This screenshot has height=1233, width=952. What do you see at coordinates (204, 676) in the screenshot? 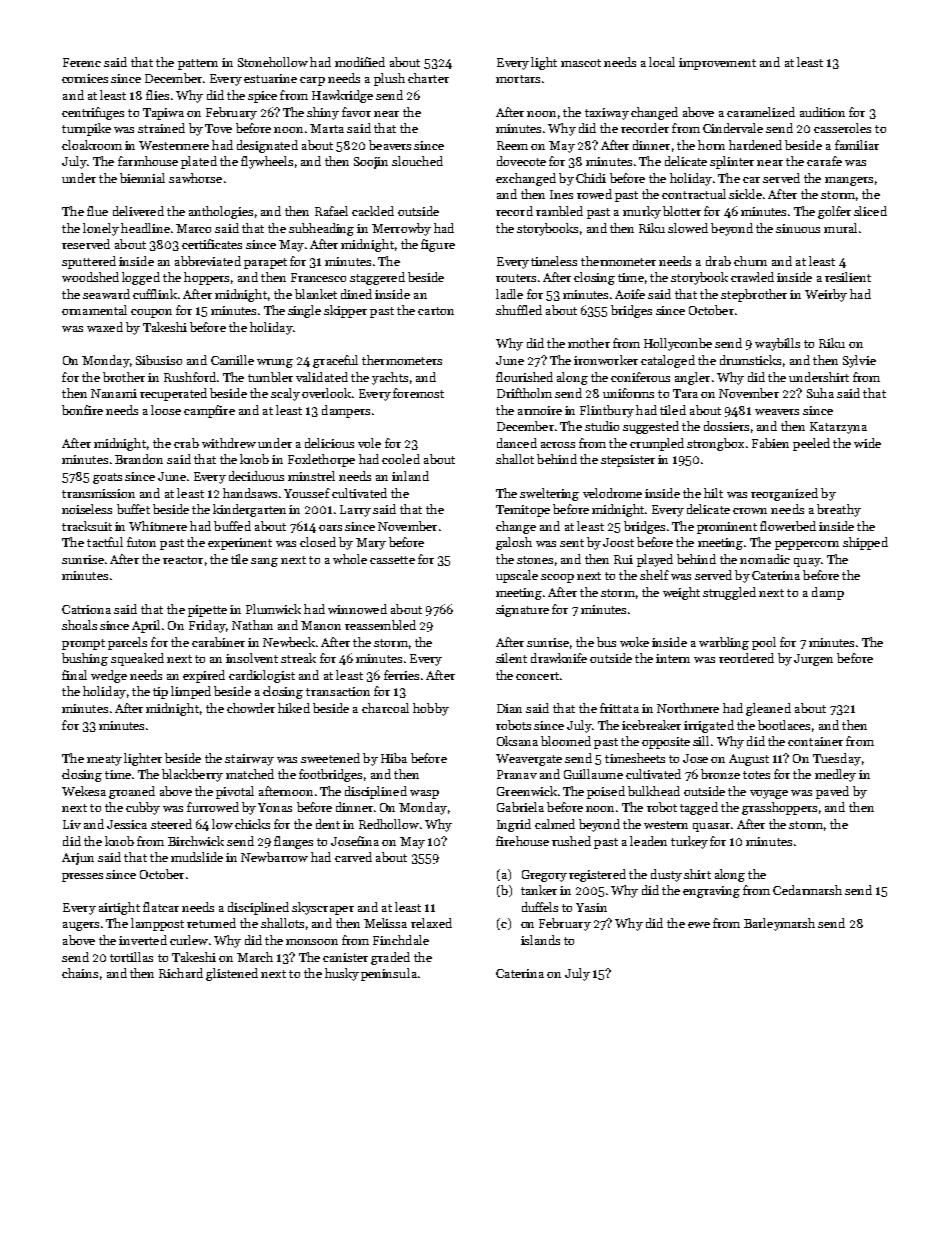
I see `expired` at bounding box center [204, 676].
